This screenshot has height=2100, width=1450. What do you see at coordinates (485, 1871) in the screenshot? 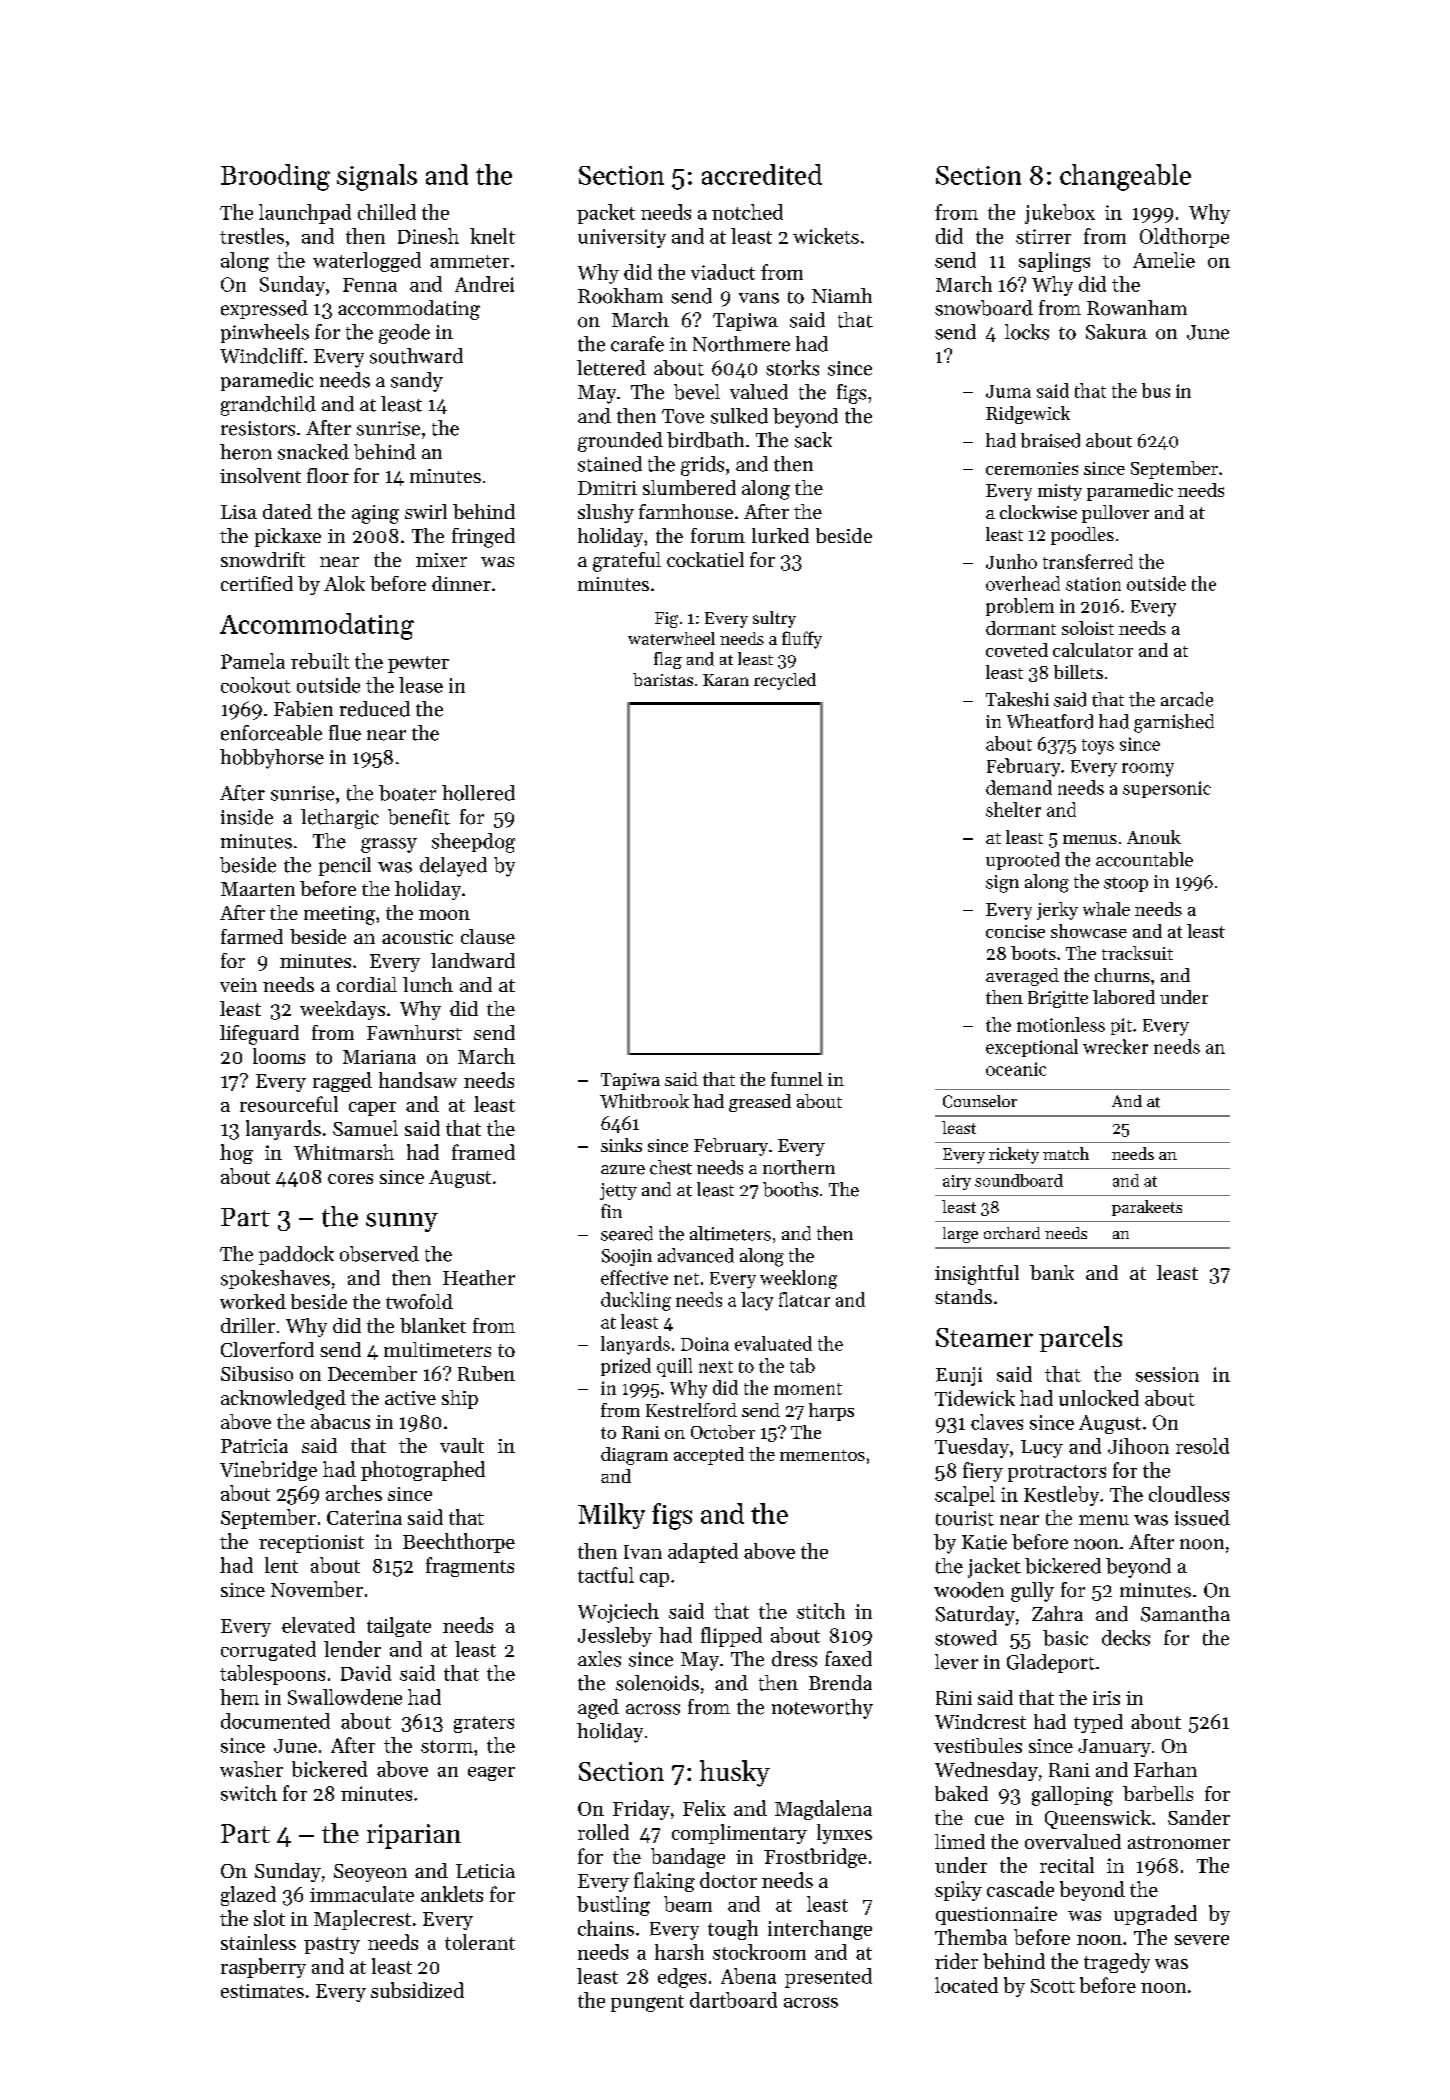
I see `Leticia` at bounding box center [485, 1871].
